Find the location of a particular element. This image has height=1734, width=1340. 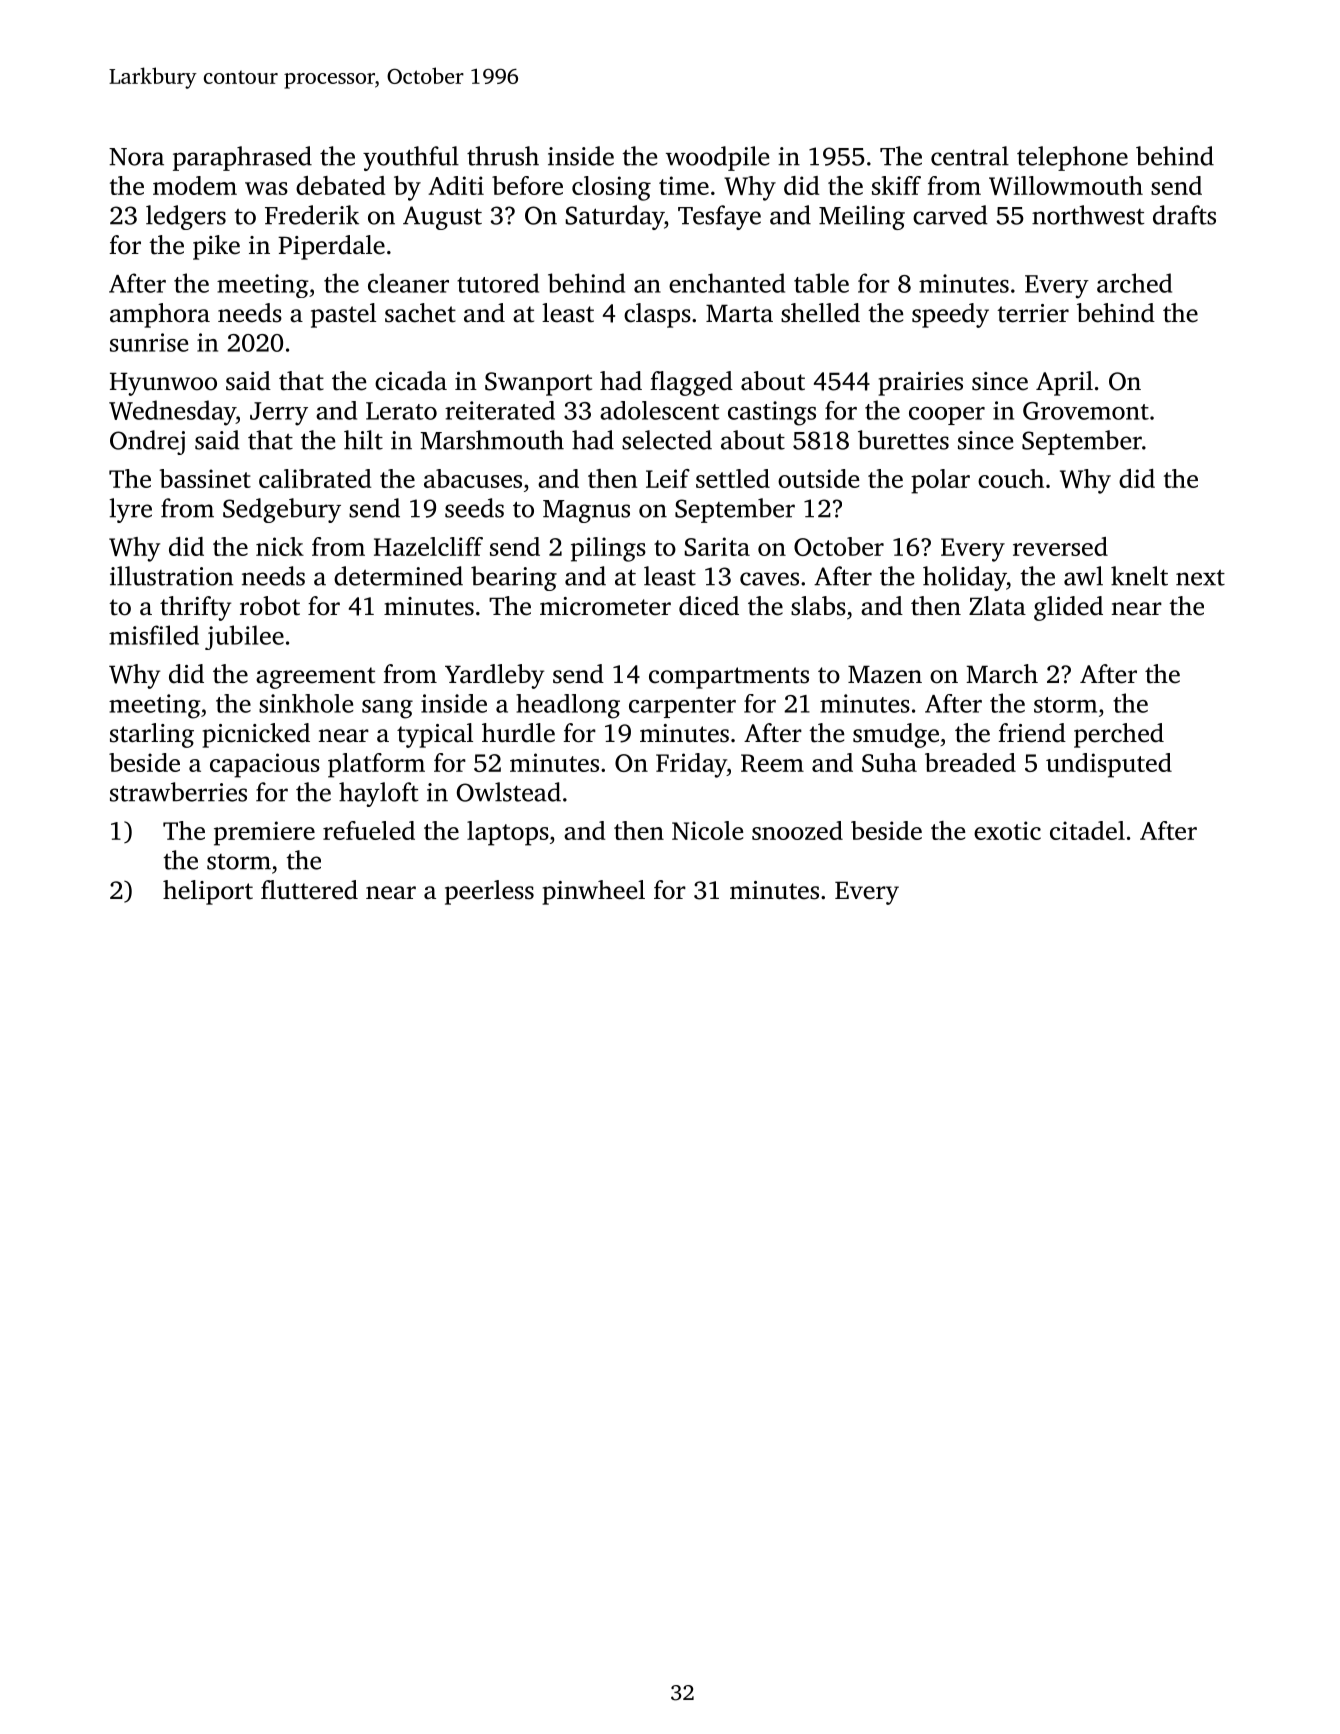

flagged is located at coordinates (691, 383).
